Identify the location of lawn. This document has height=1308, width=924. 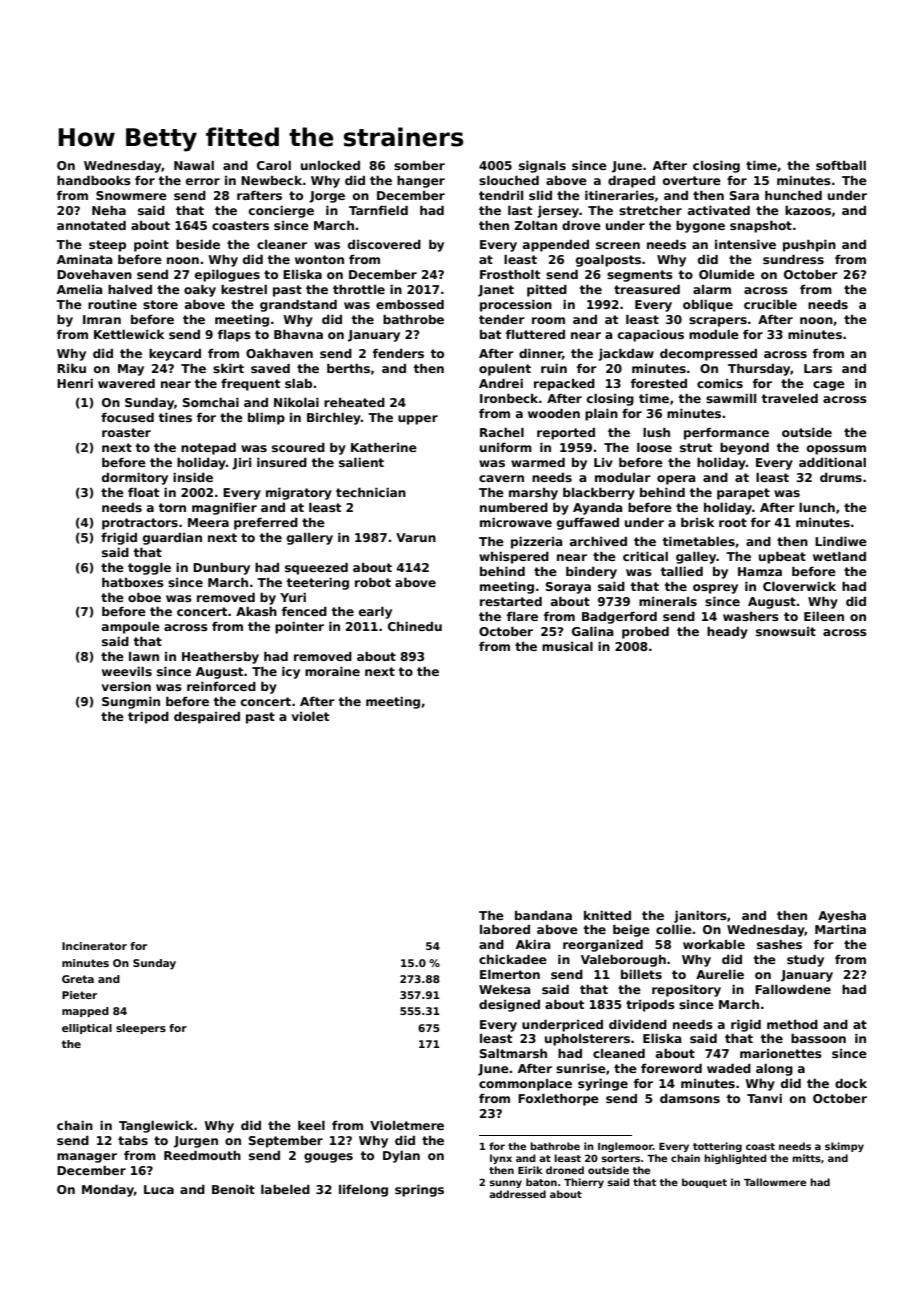
(144, 656).
